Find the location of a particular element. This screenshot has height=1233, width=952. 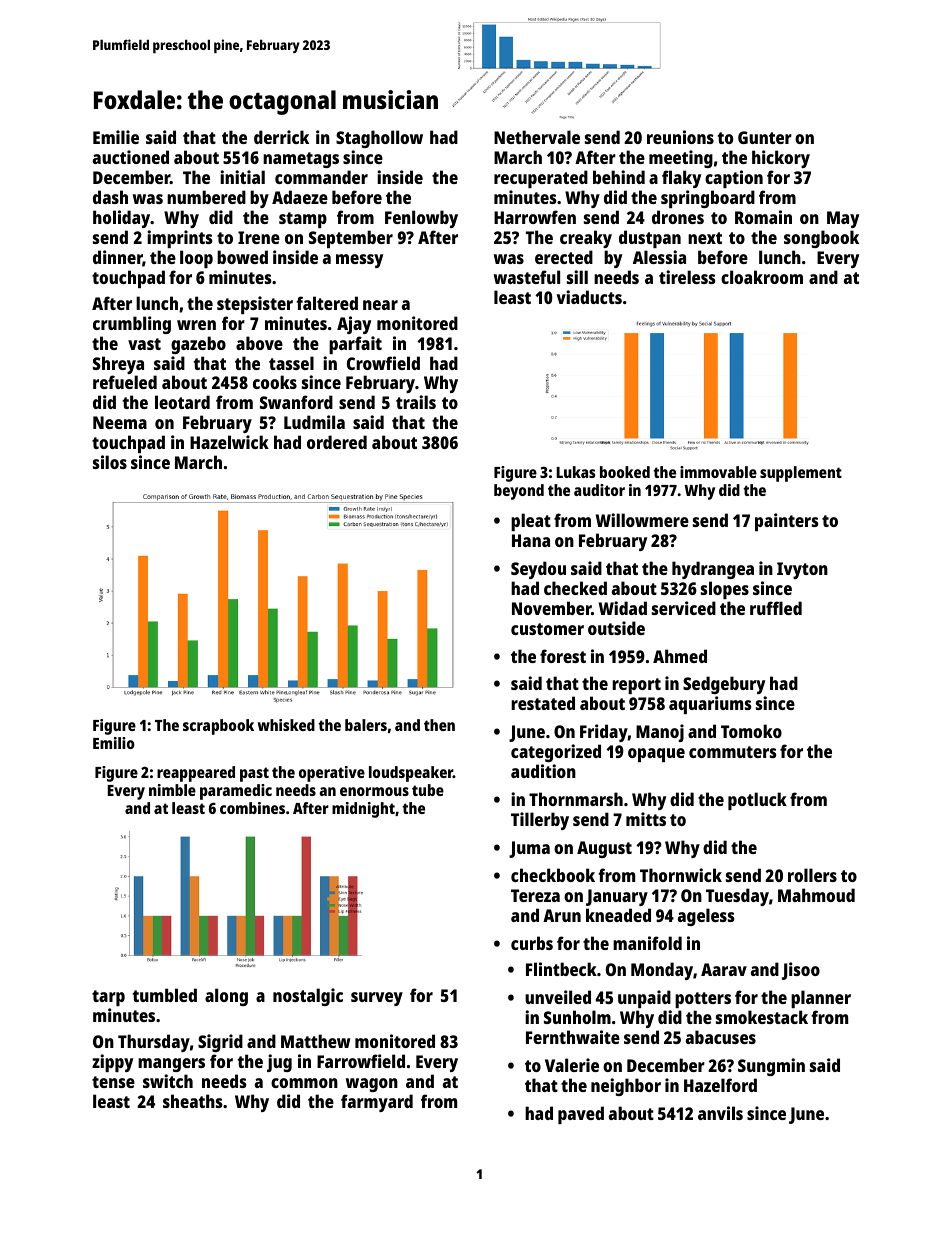

Emilie is located at coordinates (116, 137).
